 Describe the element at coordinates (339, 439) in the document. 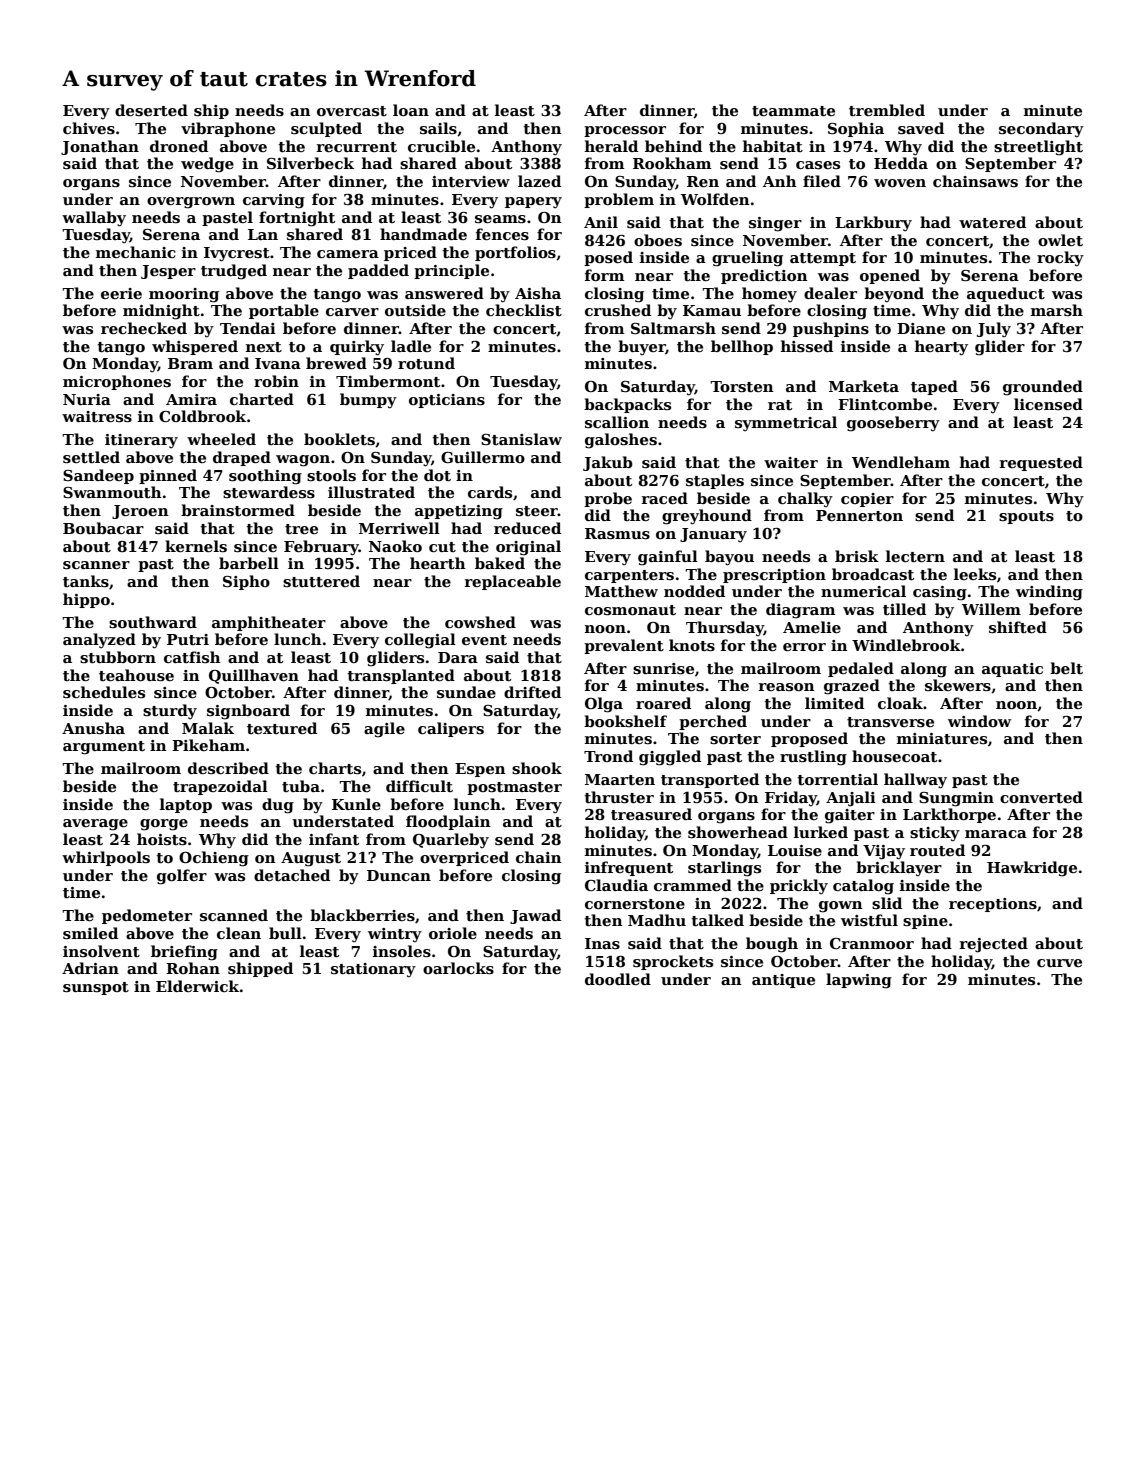

I see `booklets` at that location.
